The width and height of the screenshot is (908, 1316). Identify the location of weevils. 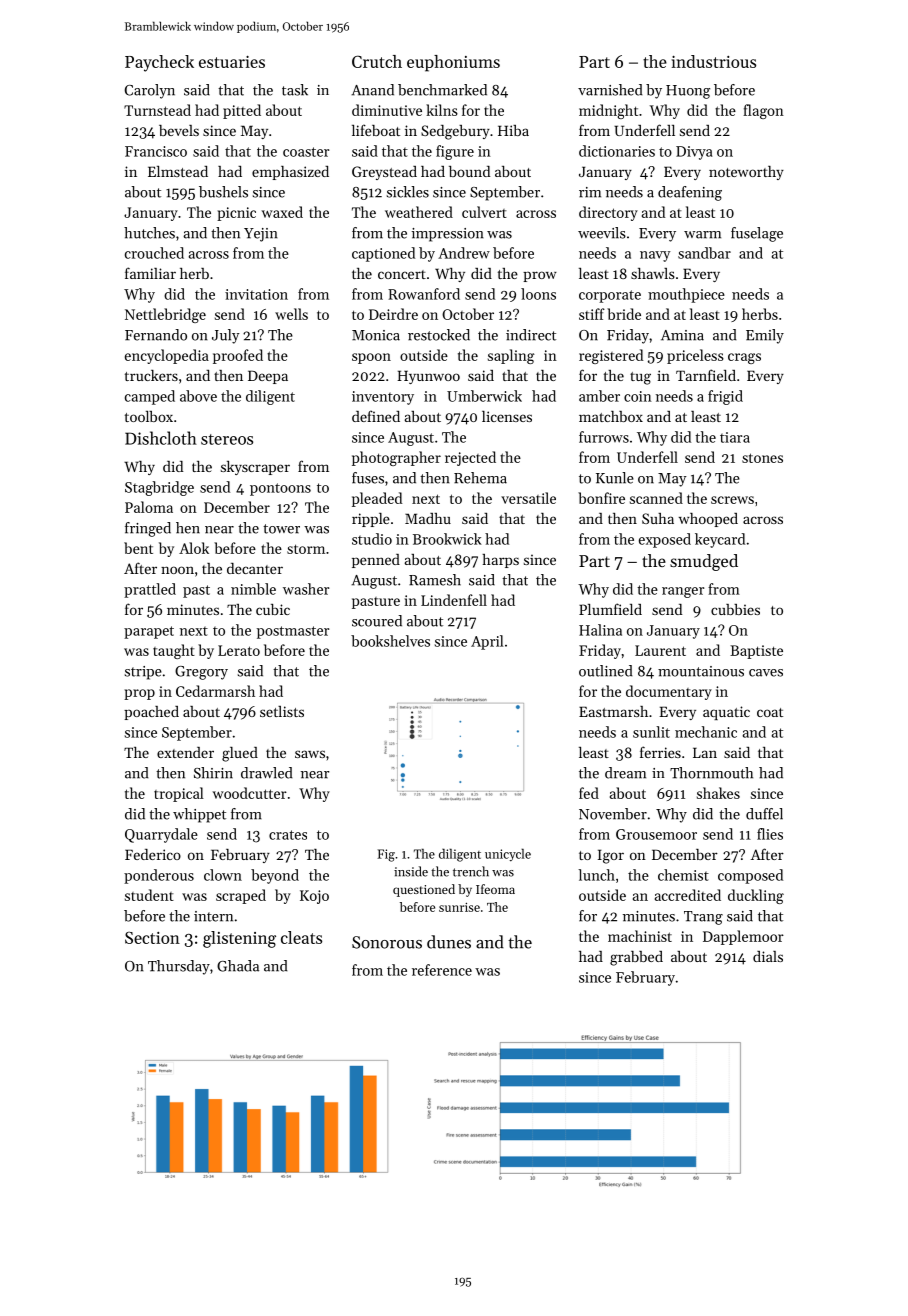
(602, 233).
